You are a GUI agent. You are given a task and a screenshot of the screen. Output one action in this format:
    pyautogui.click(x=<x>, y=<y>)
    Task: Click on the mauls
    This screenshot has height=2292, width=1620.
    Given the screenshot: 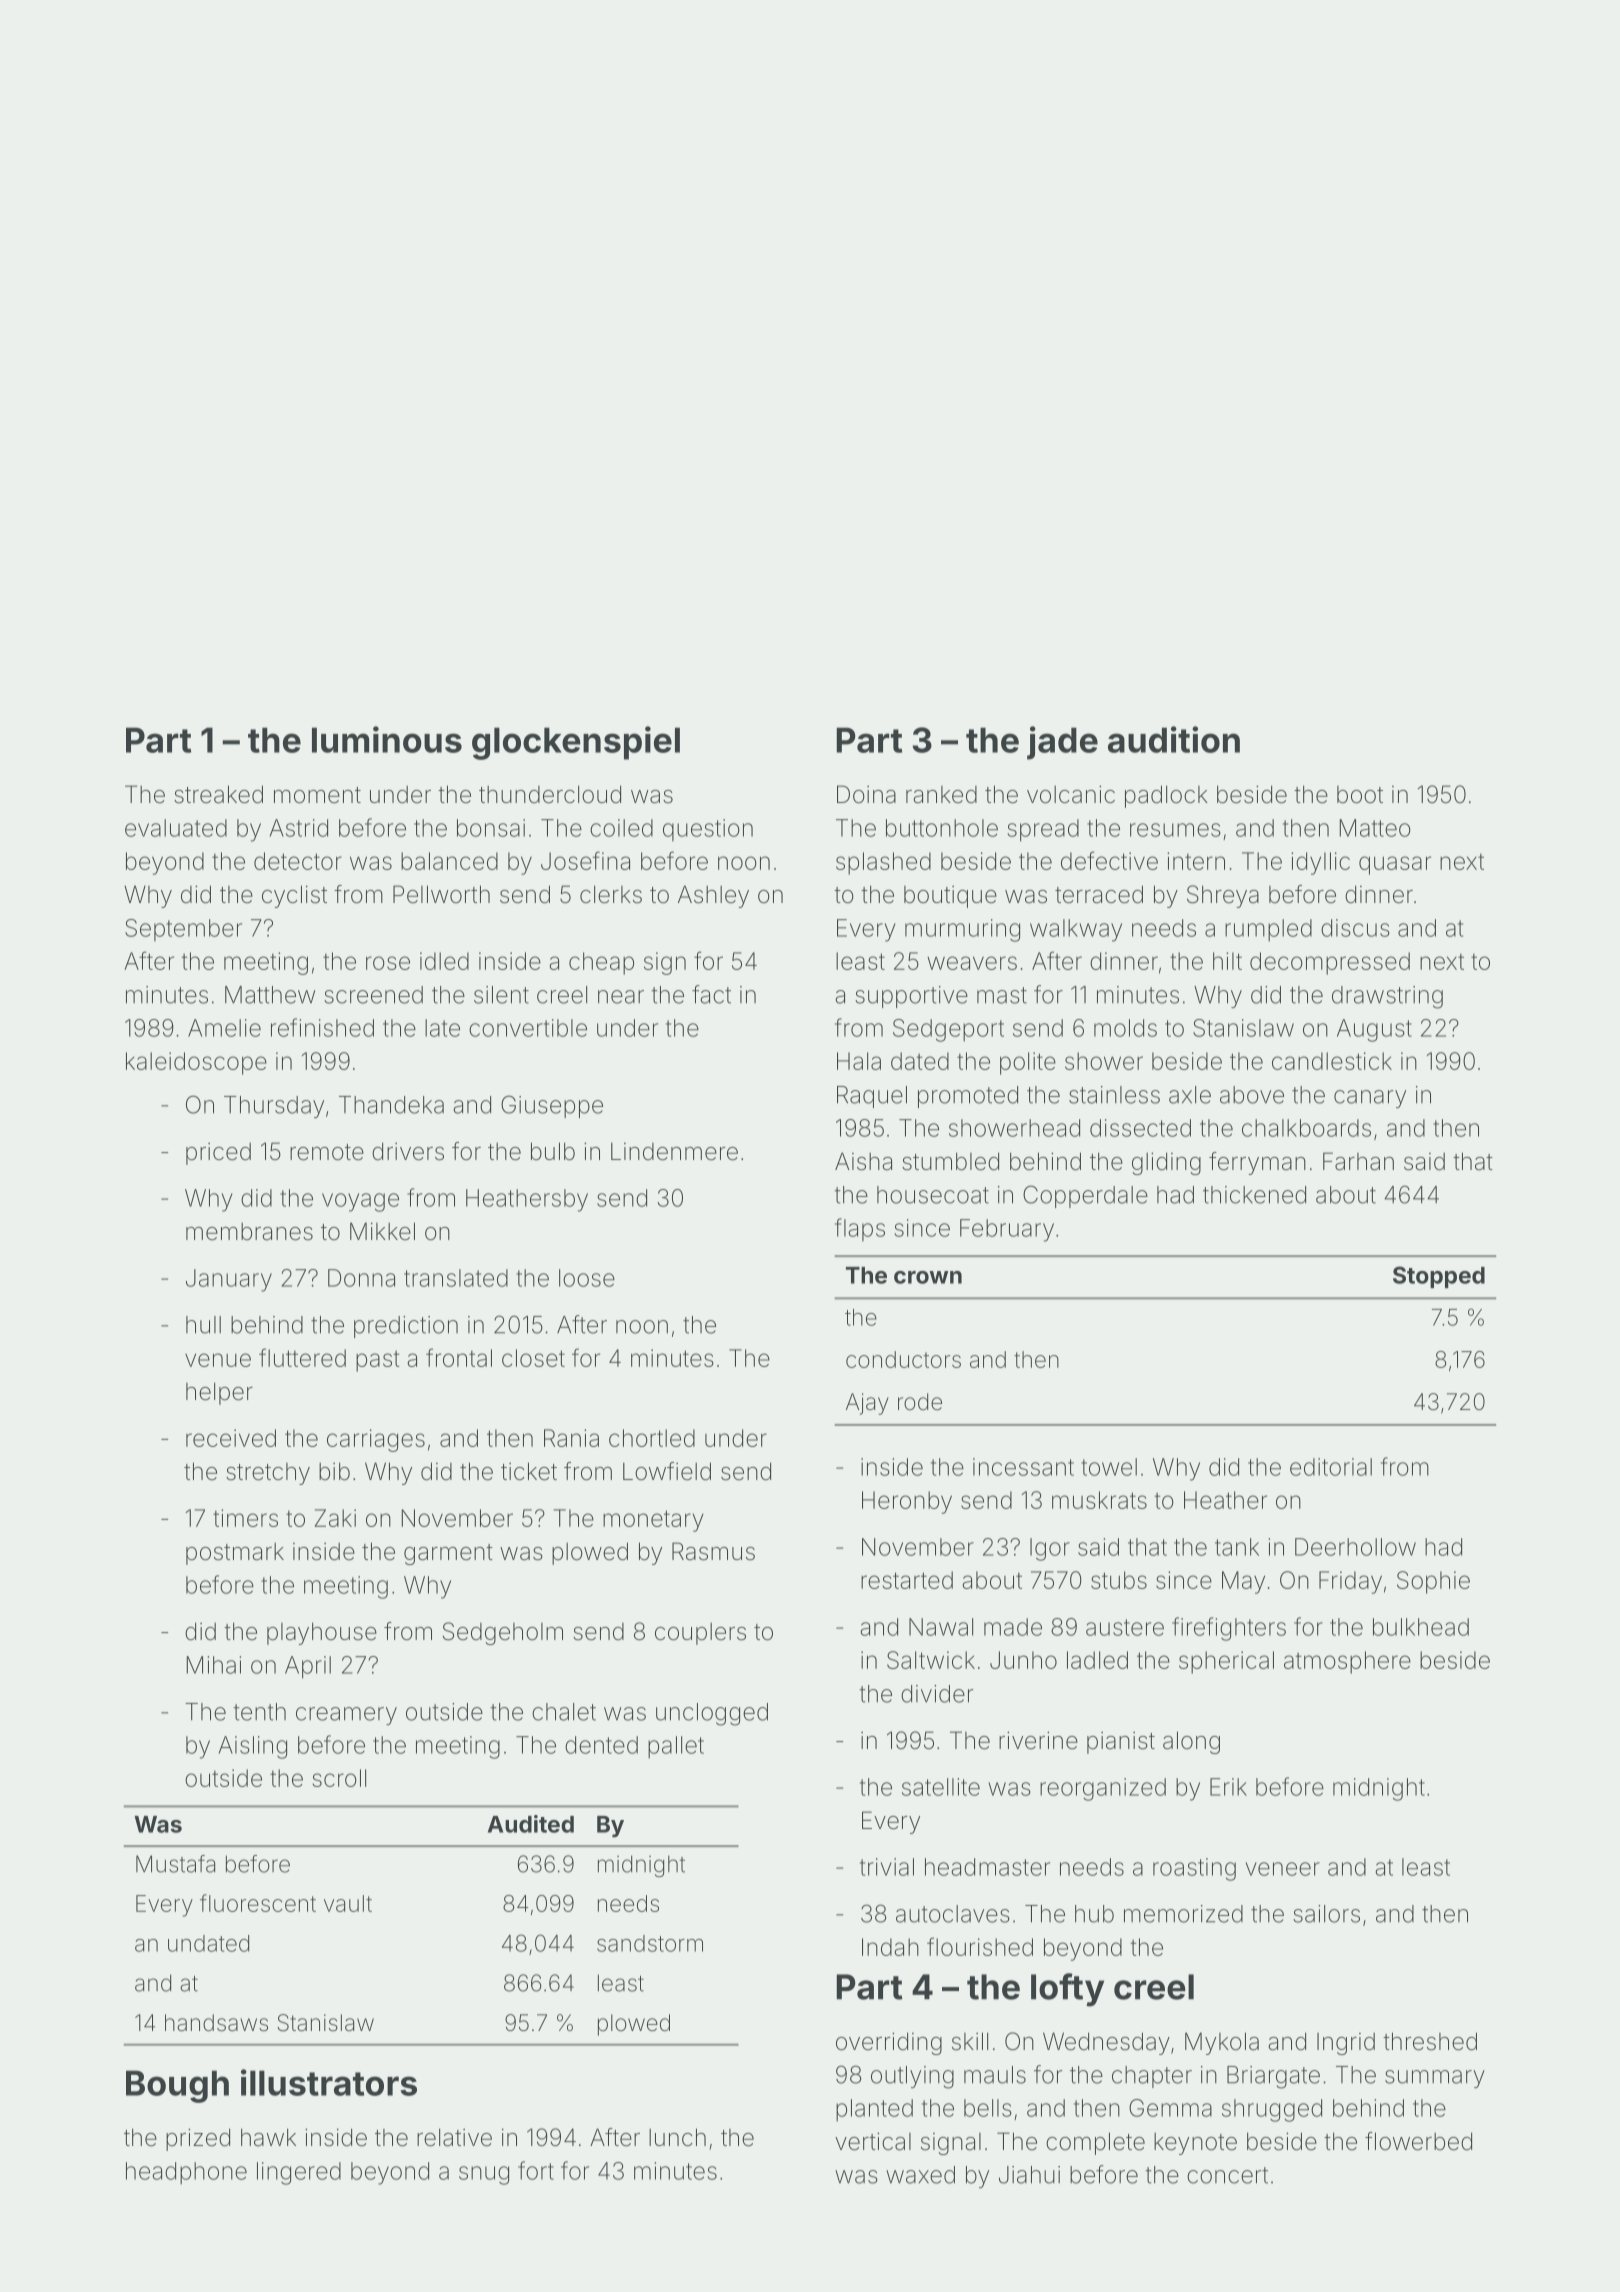 What is the action you would take?
    pyautogui.click(x=995, y=2075)
